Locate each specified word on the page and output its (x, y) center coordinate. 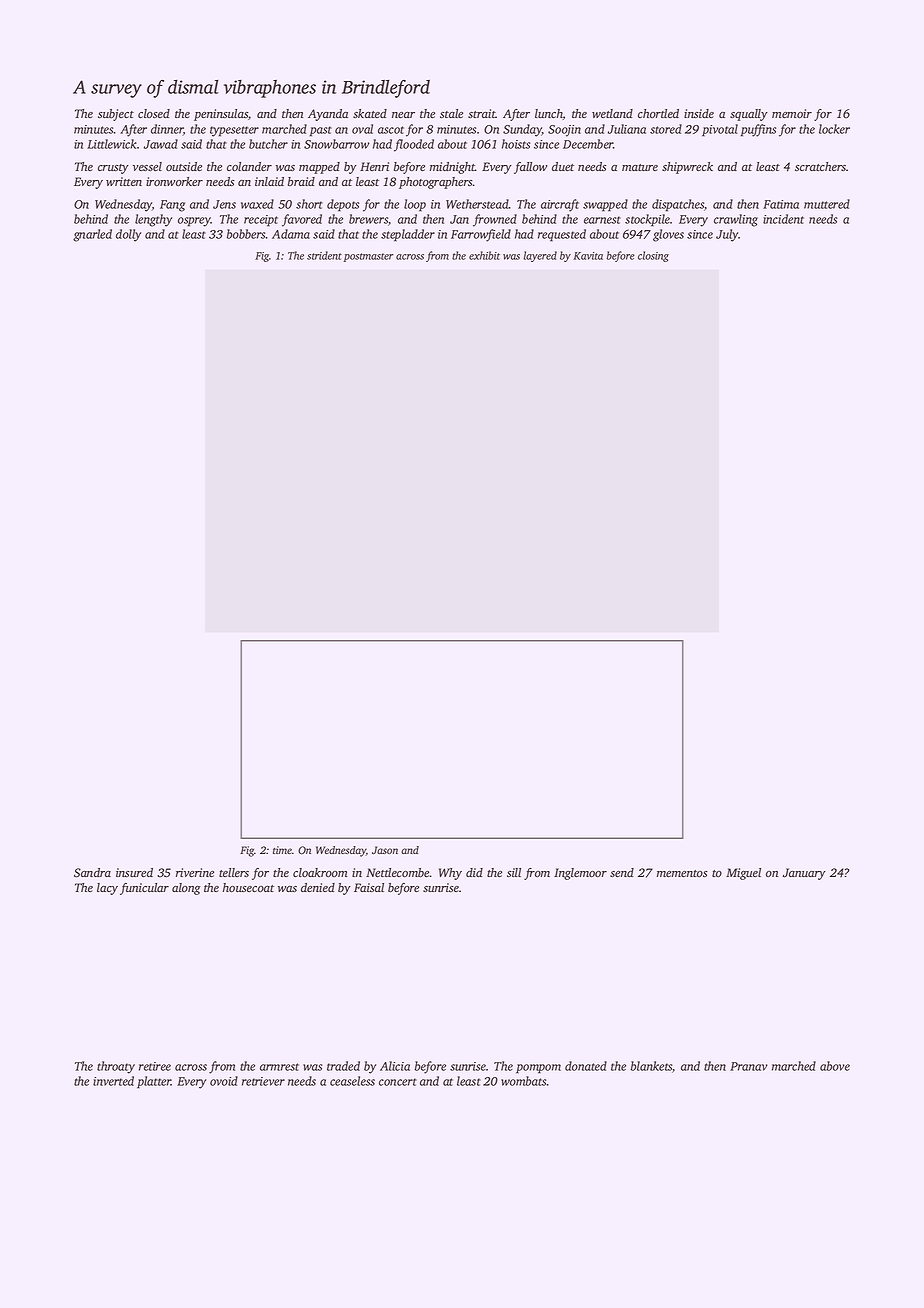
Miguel (743, 874)
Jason (385, 850)
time (282, 850)
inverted (113, 1081)
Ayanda (328, 115)
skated (370, 113)
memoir (792, 113)
